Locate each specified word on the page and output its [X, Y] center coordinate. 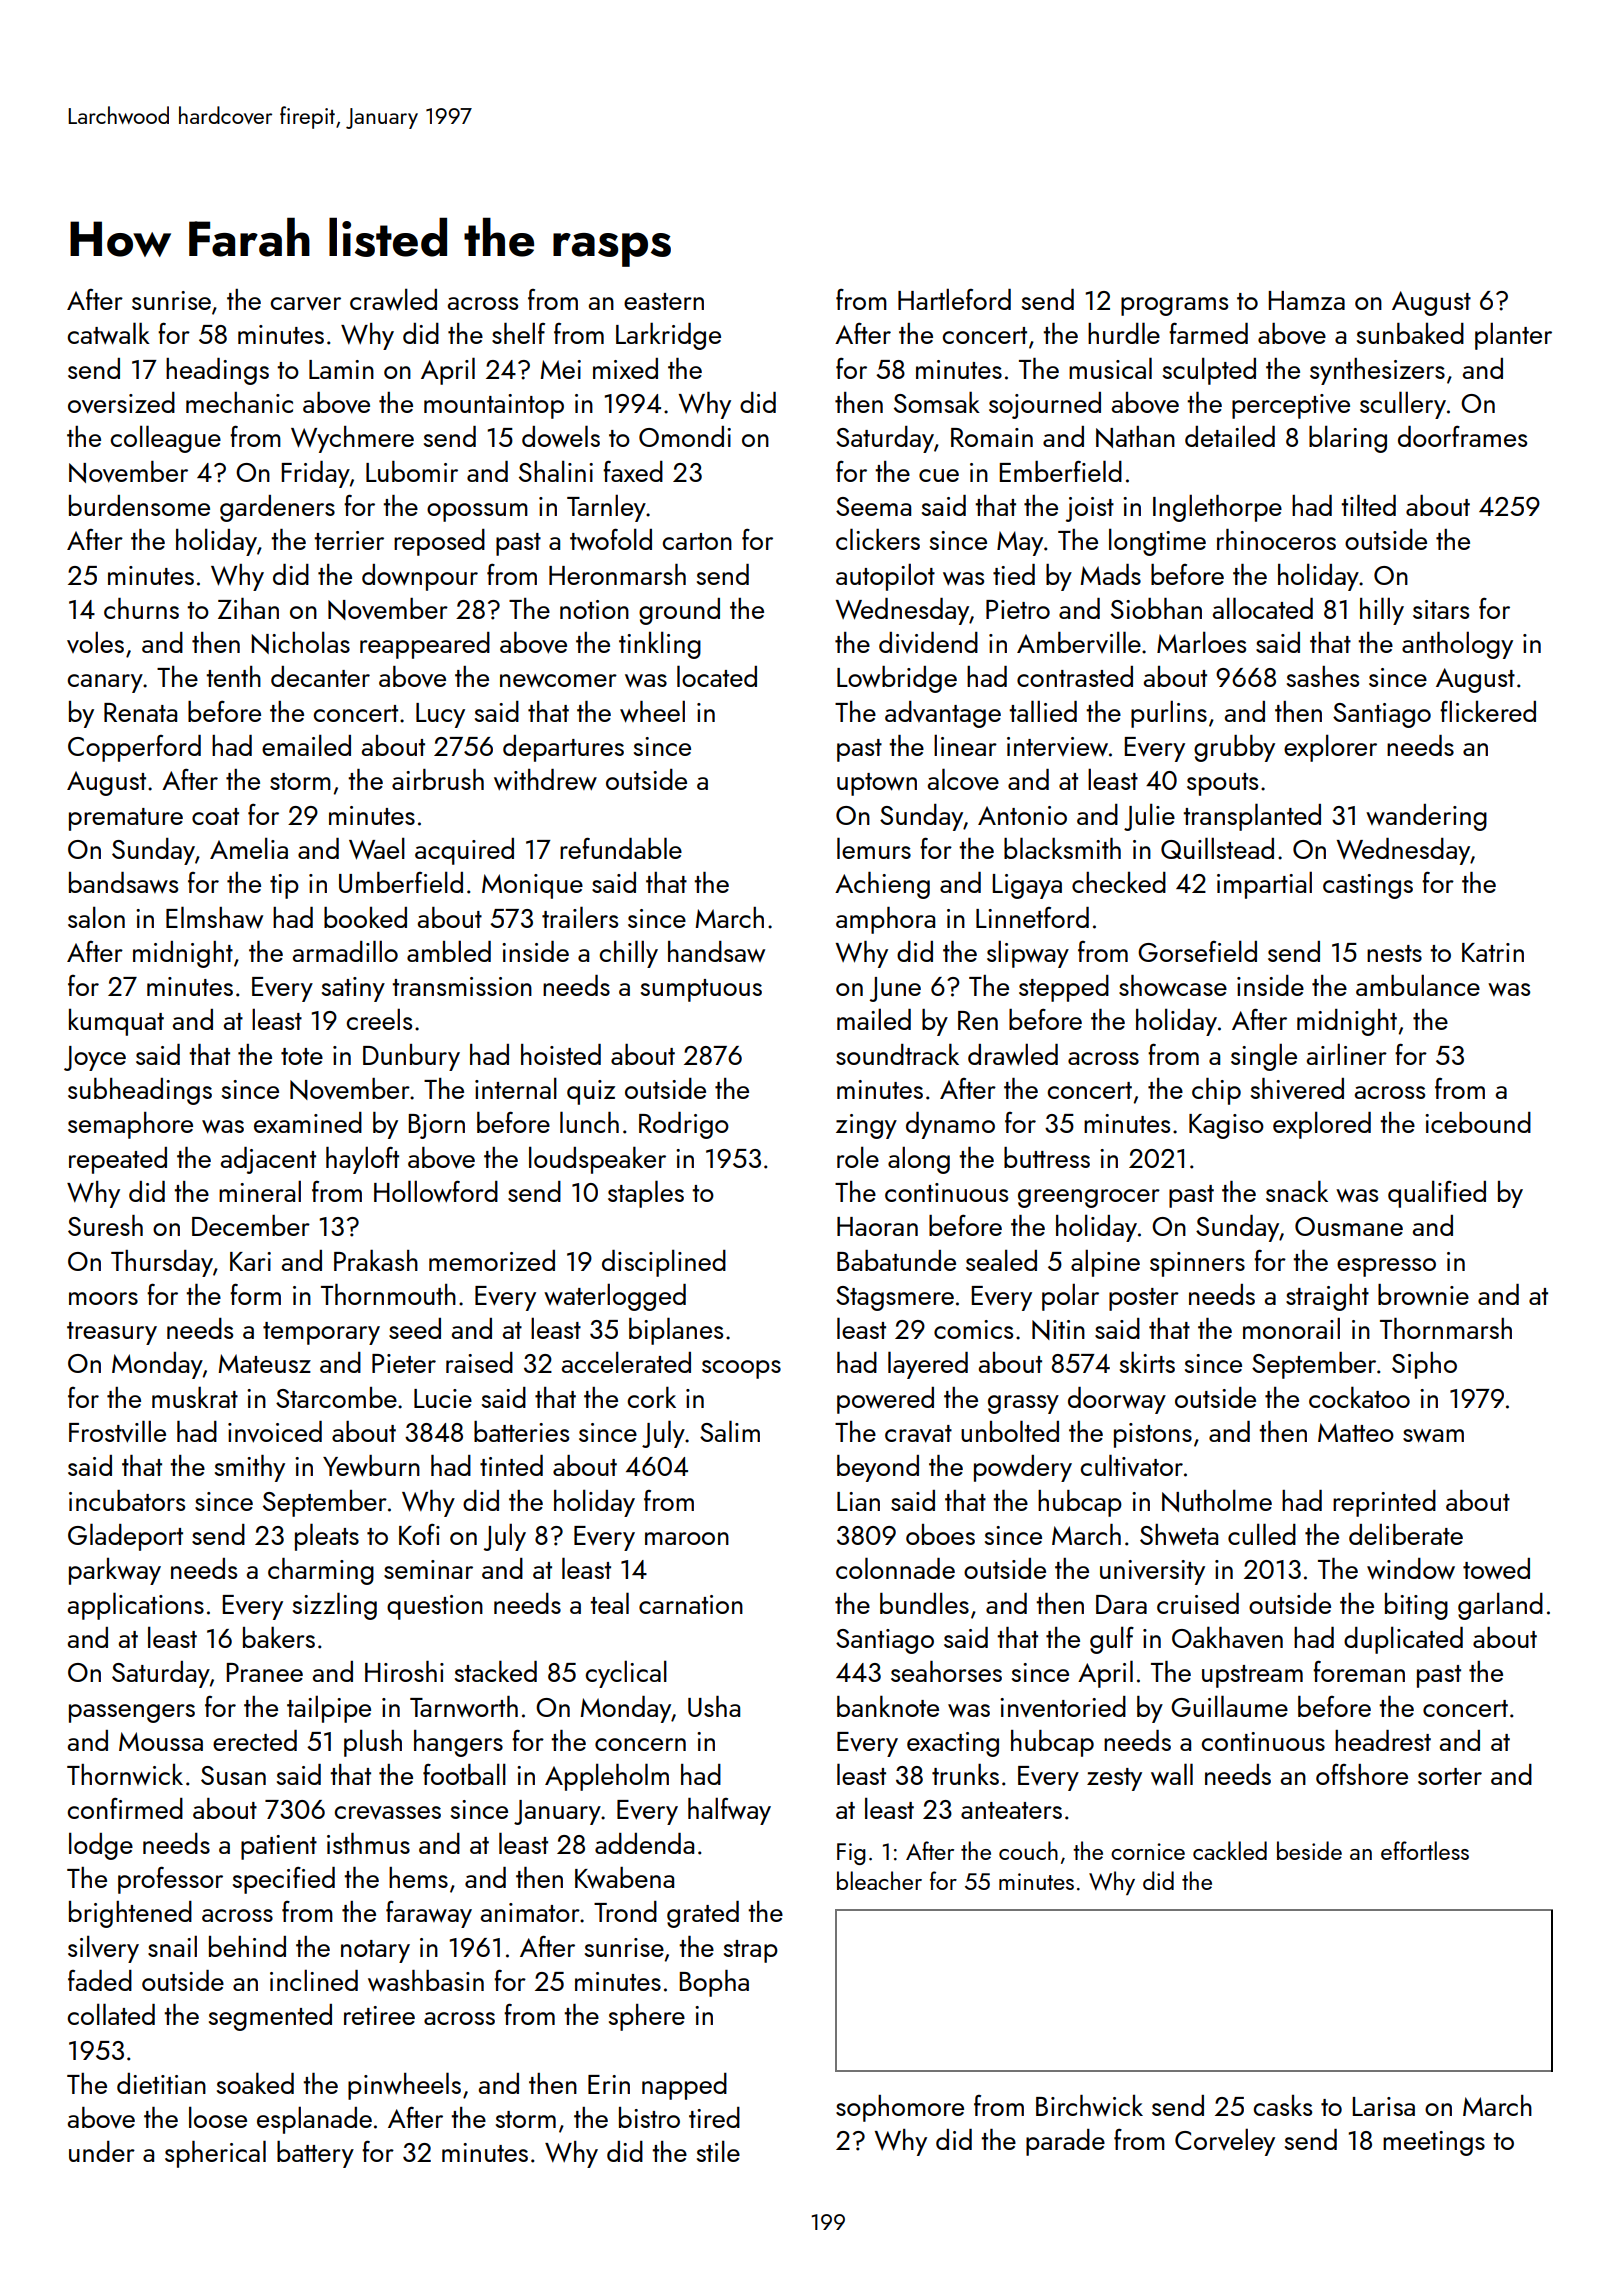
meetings [1434, 2143]
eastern [664, 301]
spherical [215, 2154]
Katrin [1493, 952]
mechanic [239, 402]
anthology [1457, 645]
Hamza [1306, 300]
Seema [873, 506]
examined [308, 1122]
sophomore [900, 2108]
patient [279, 1847]
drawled [1013, 1054]
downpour [420, 577]
